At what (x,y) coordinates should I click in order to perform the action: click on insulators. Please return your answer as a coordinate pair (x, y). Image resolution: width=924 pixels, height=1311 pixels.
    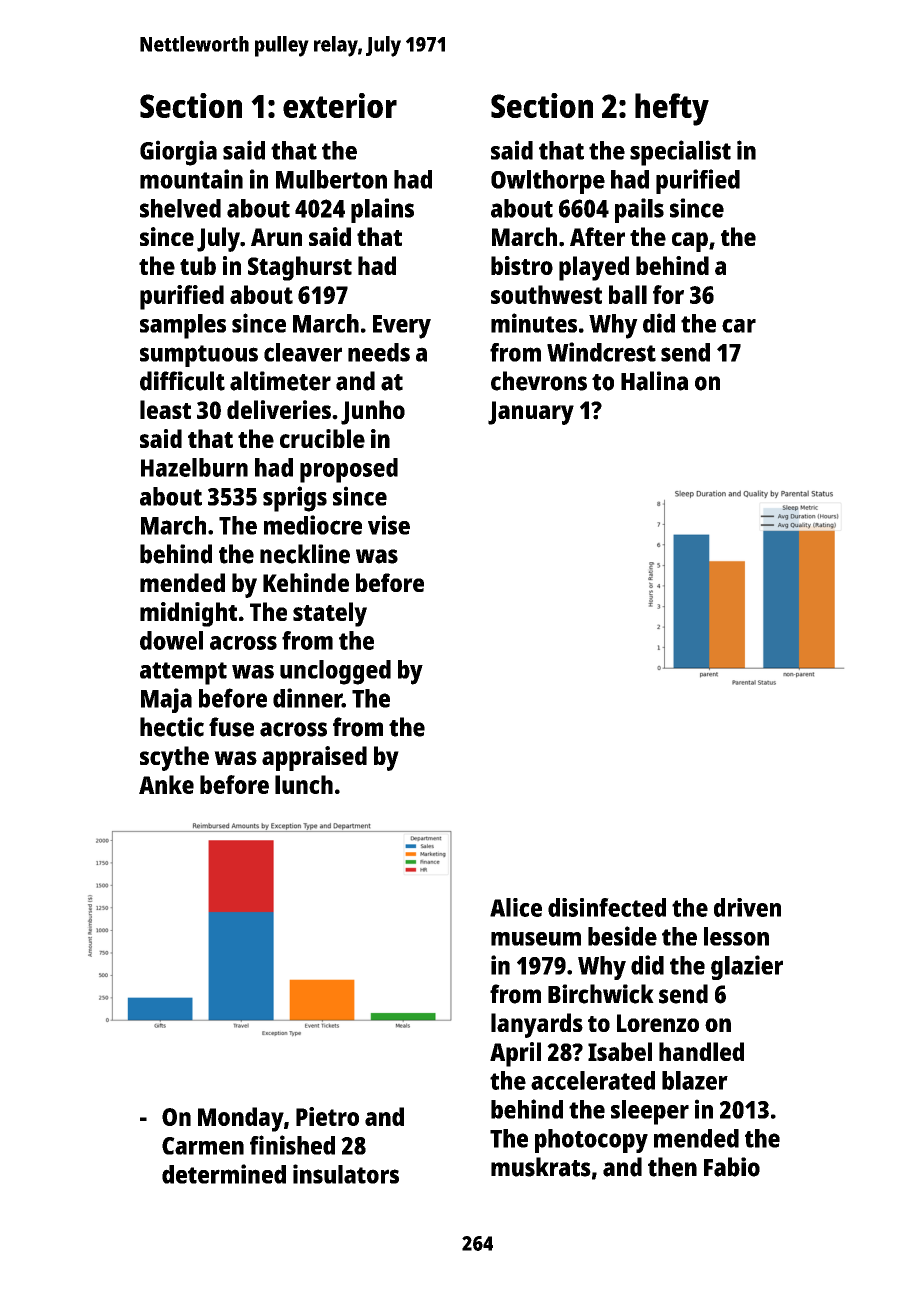
    Looking at the image, I should click on (346, 1174).
